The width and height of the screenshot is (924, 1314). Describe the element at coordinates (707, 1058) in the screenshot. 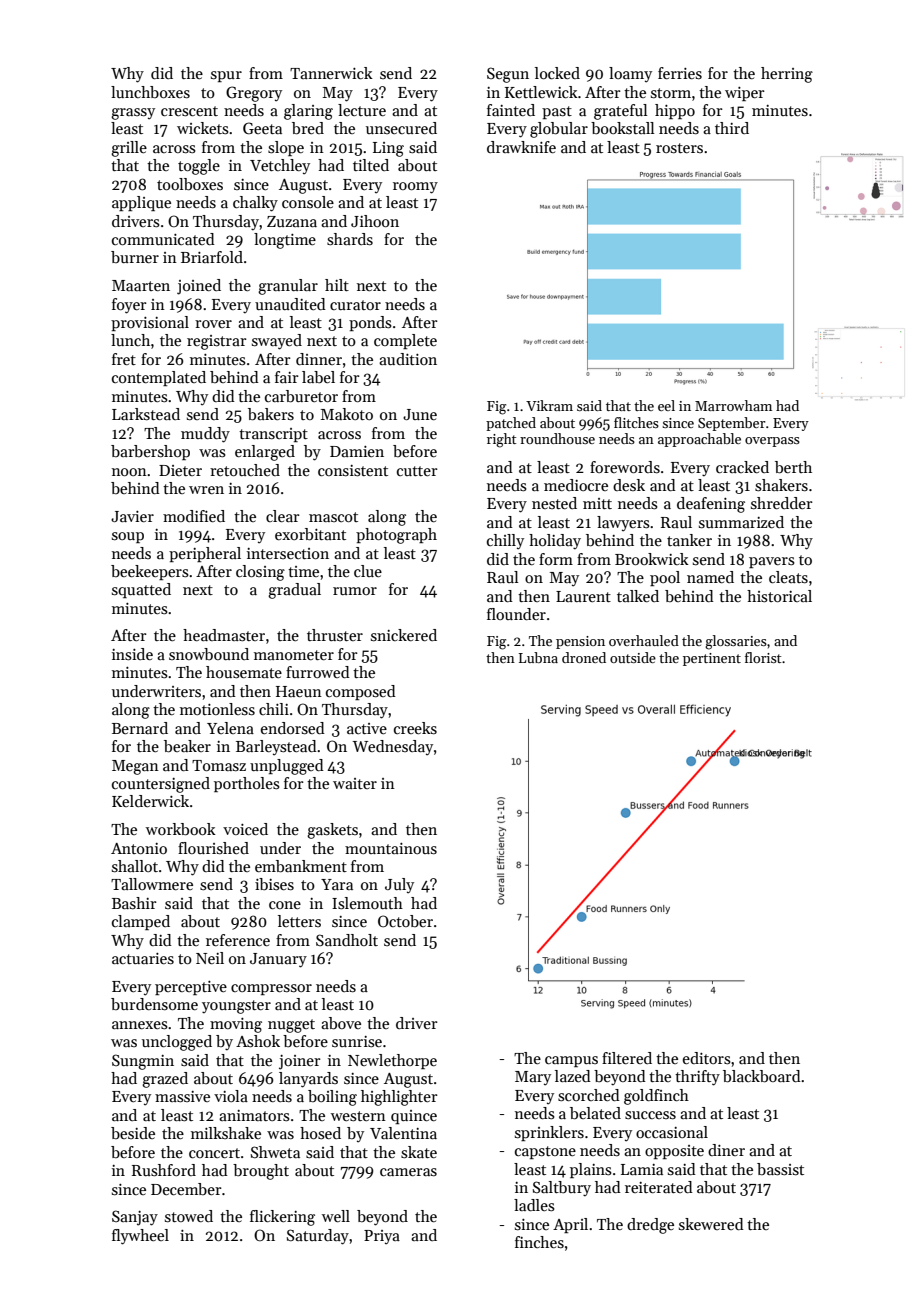

I see `editors` at that location.
